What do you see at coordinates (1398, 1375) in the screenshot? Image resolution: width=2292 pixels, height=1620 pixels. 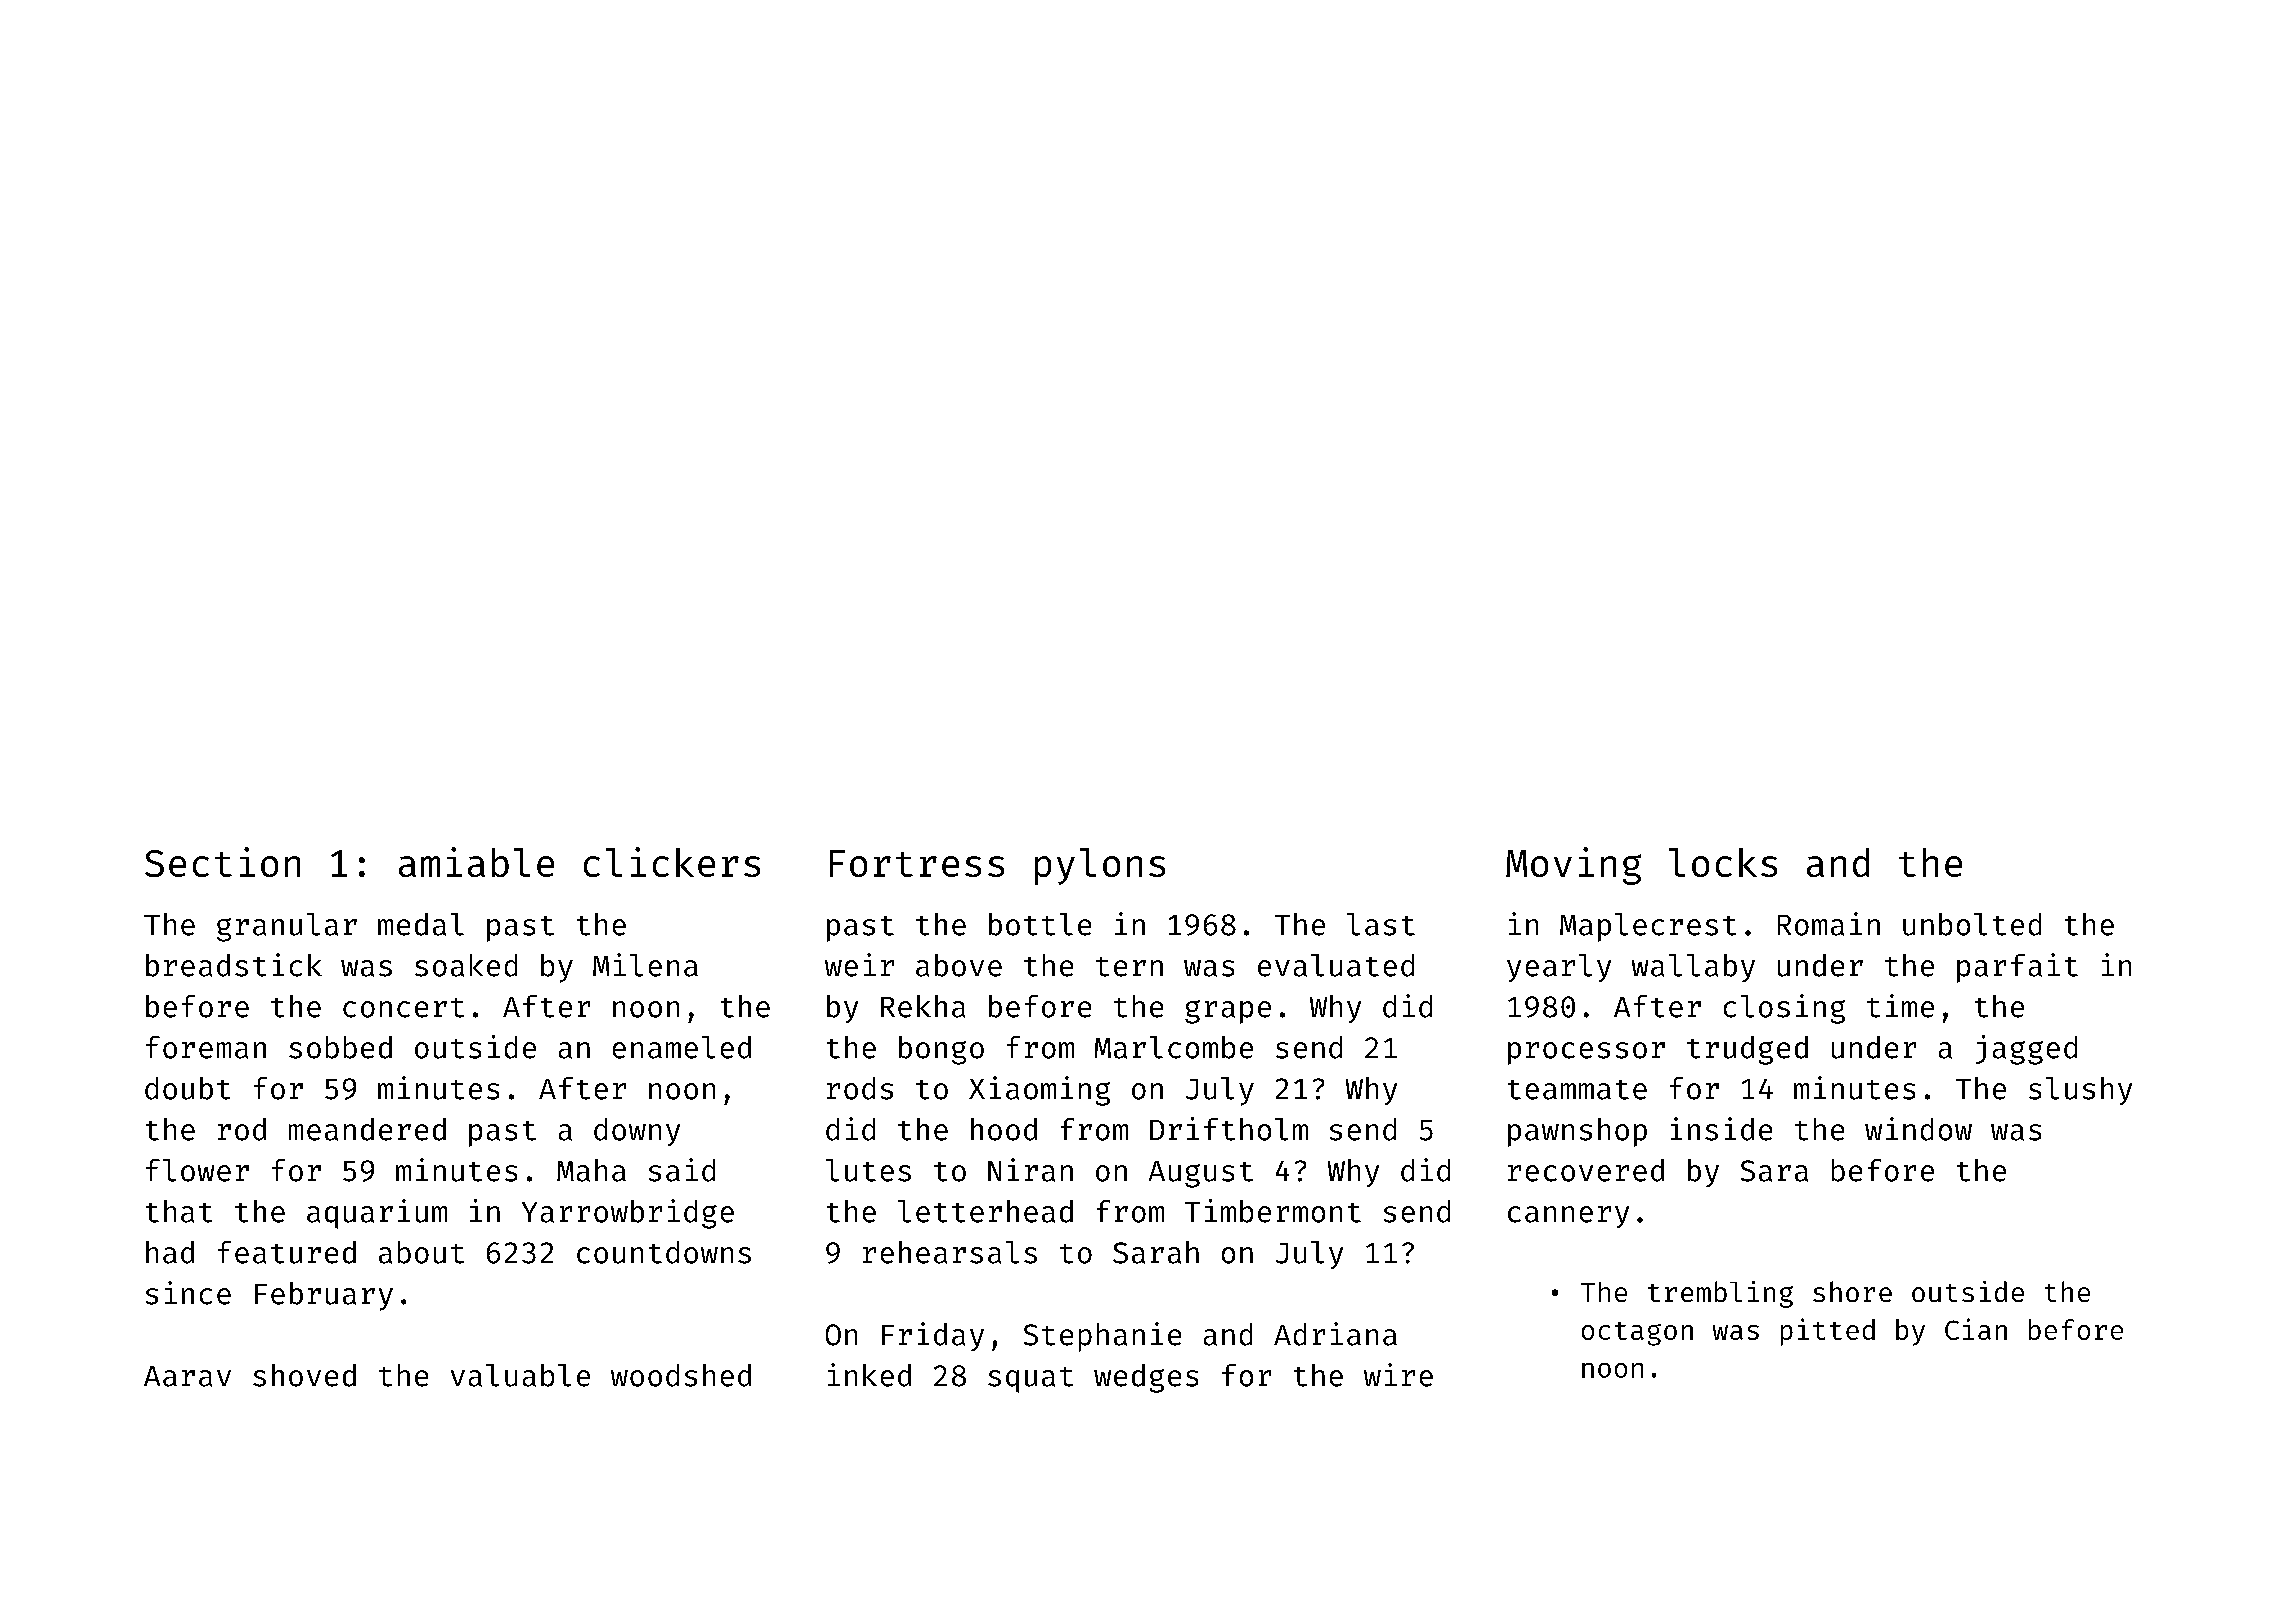 I see `wire` at bounding box center [1398, 1375].
